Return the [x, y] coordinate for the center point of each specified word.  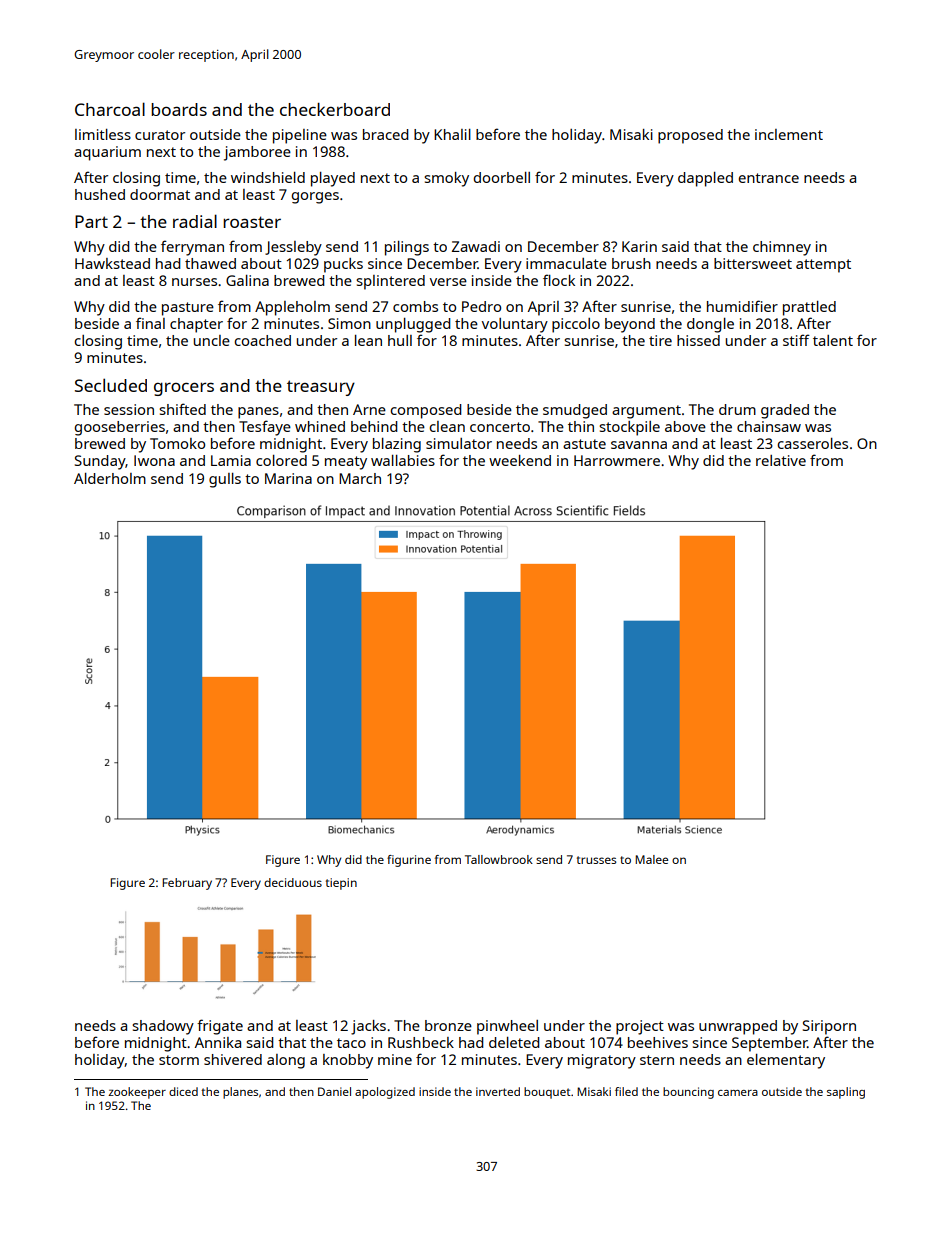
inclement [789, 134]
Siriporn [829, 1027]
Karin [639, 246]
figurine [409, 861]
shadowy [163, 1027]
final [150, 323]
